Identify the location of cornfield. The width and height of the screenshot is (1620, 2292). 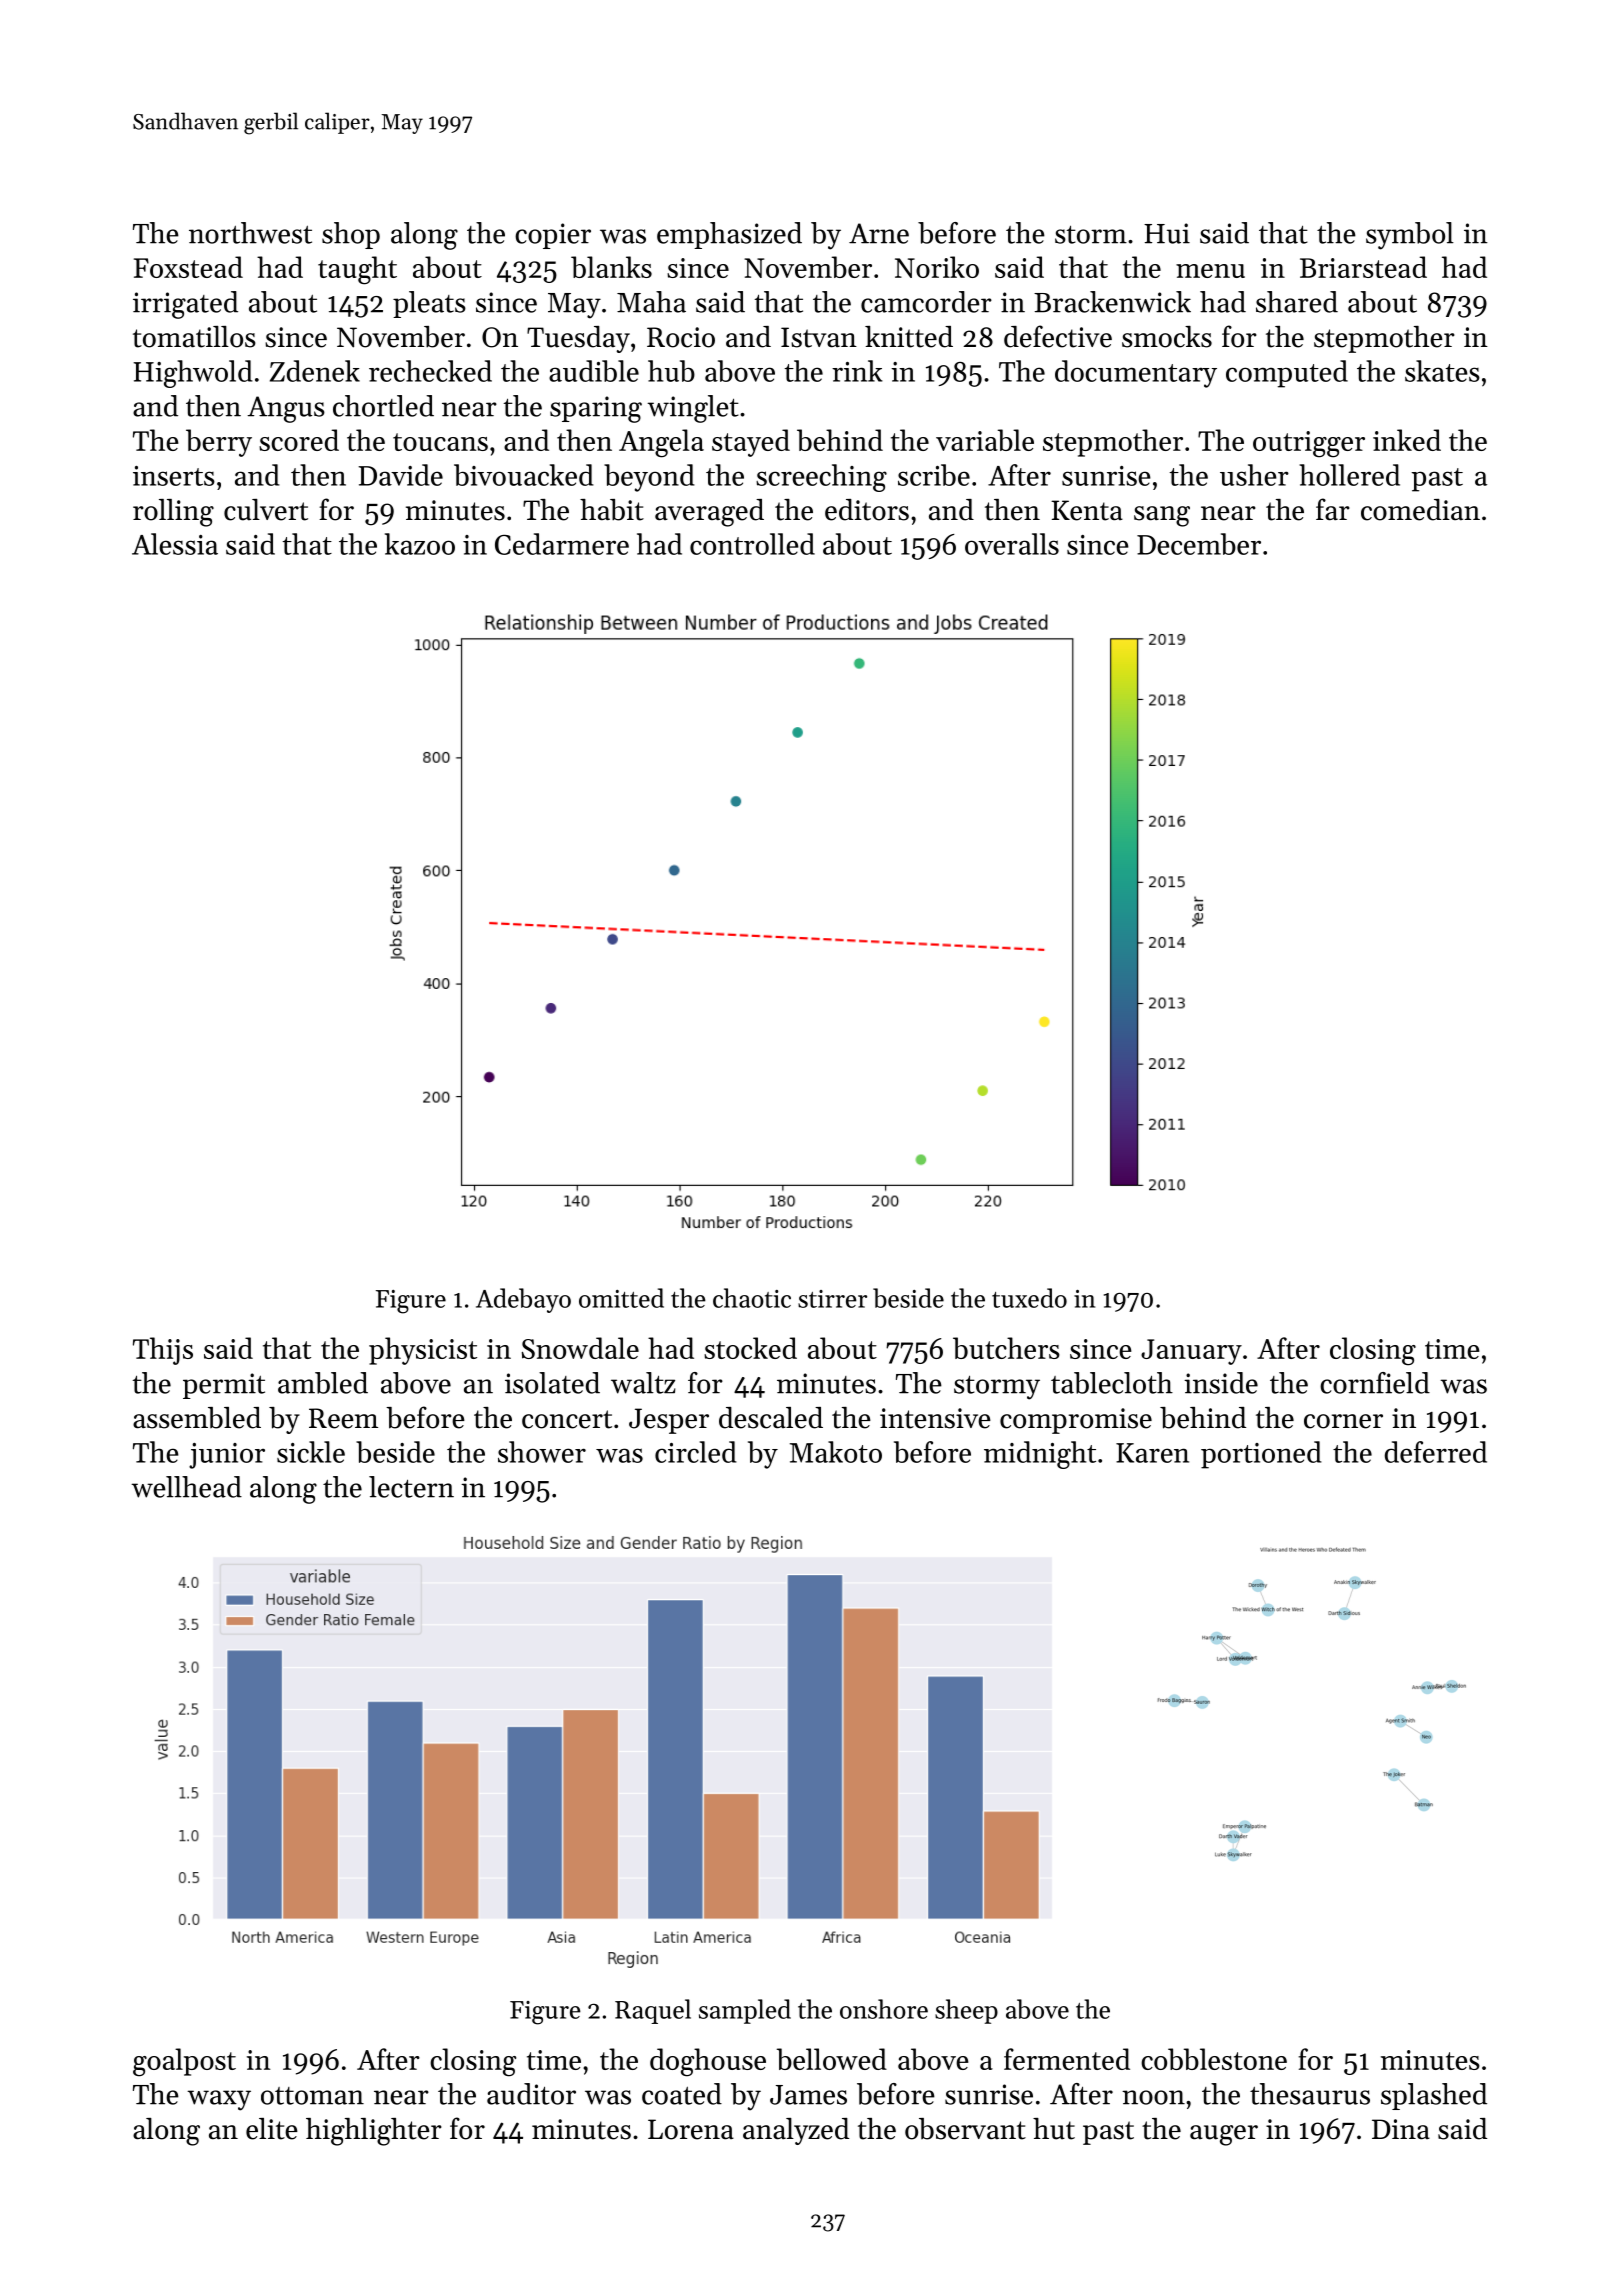
(1375, 1383).
